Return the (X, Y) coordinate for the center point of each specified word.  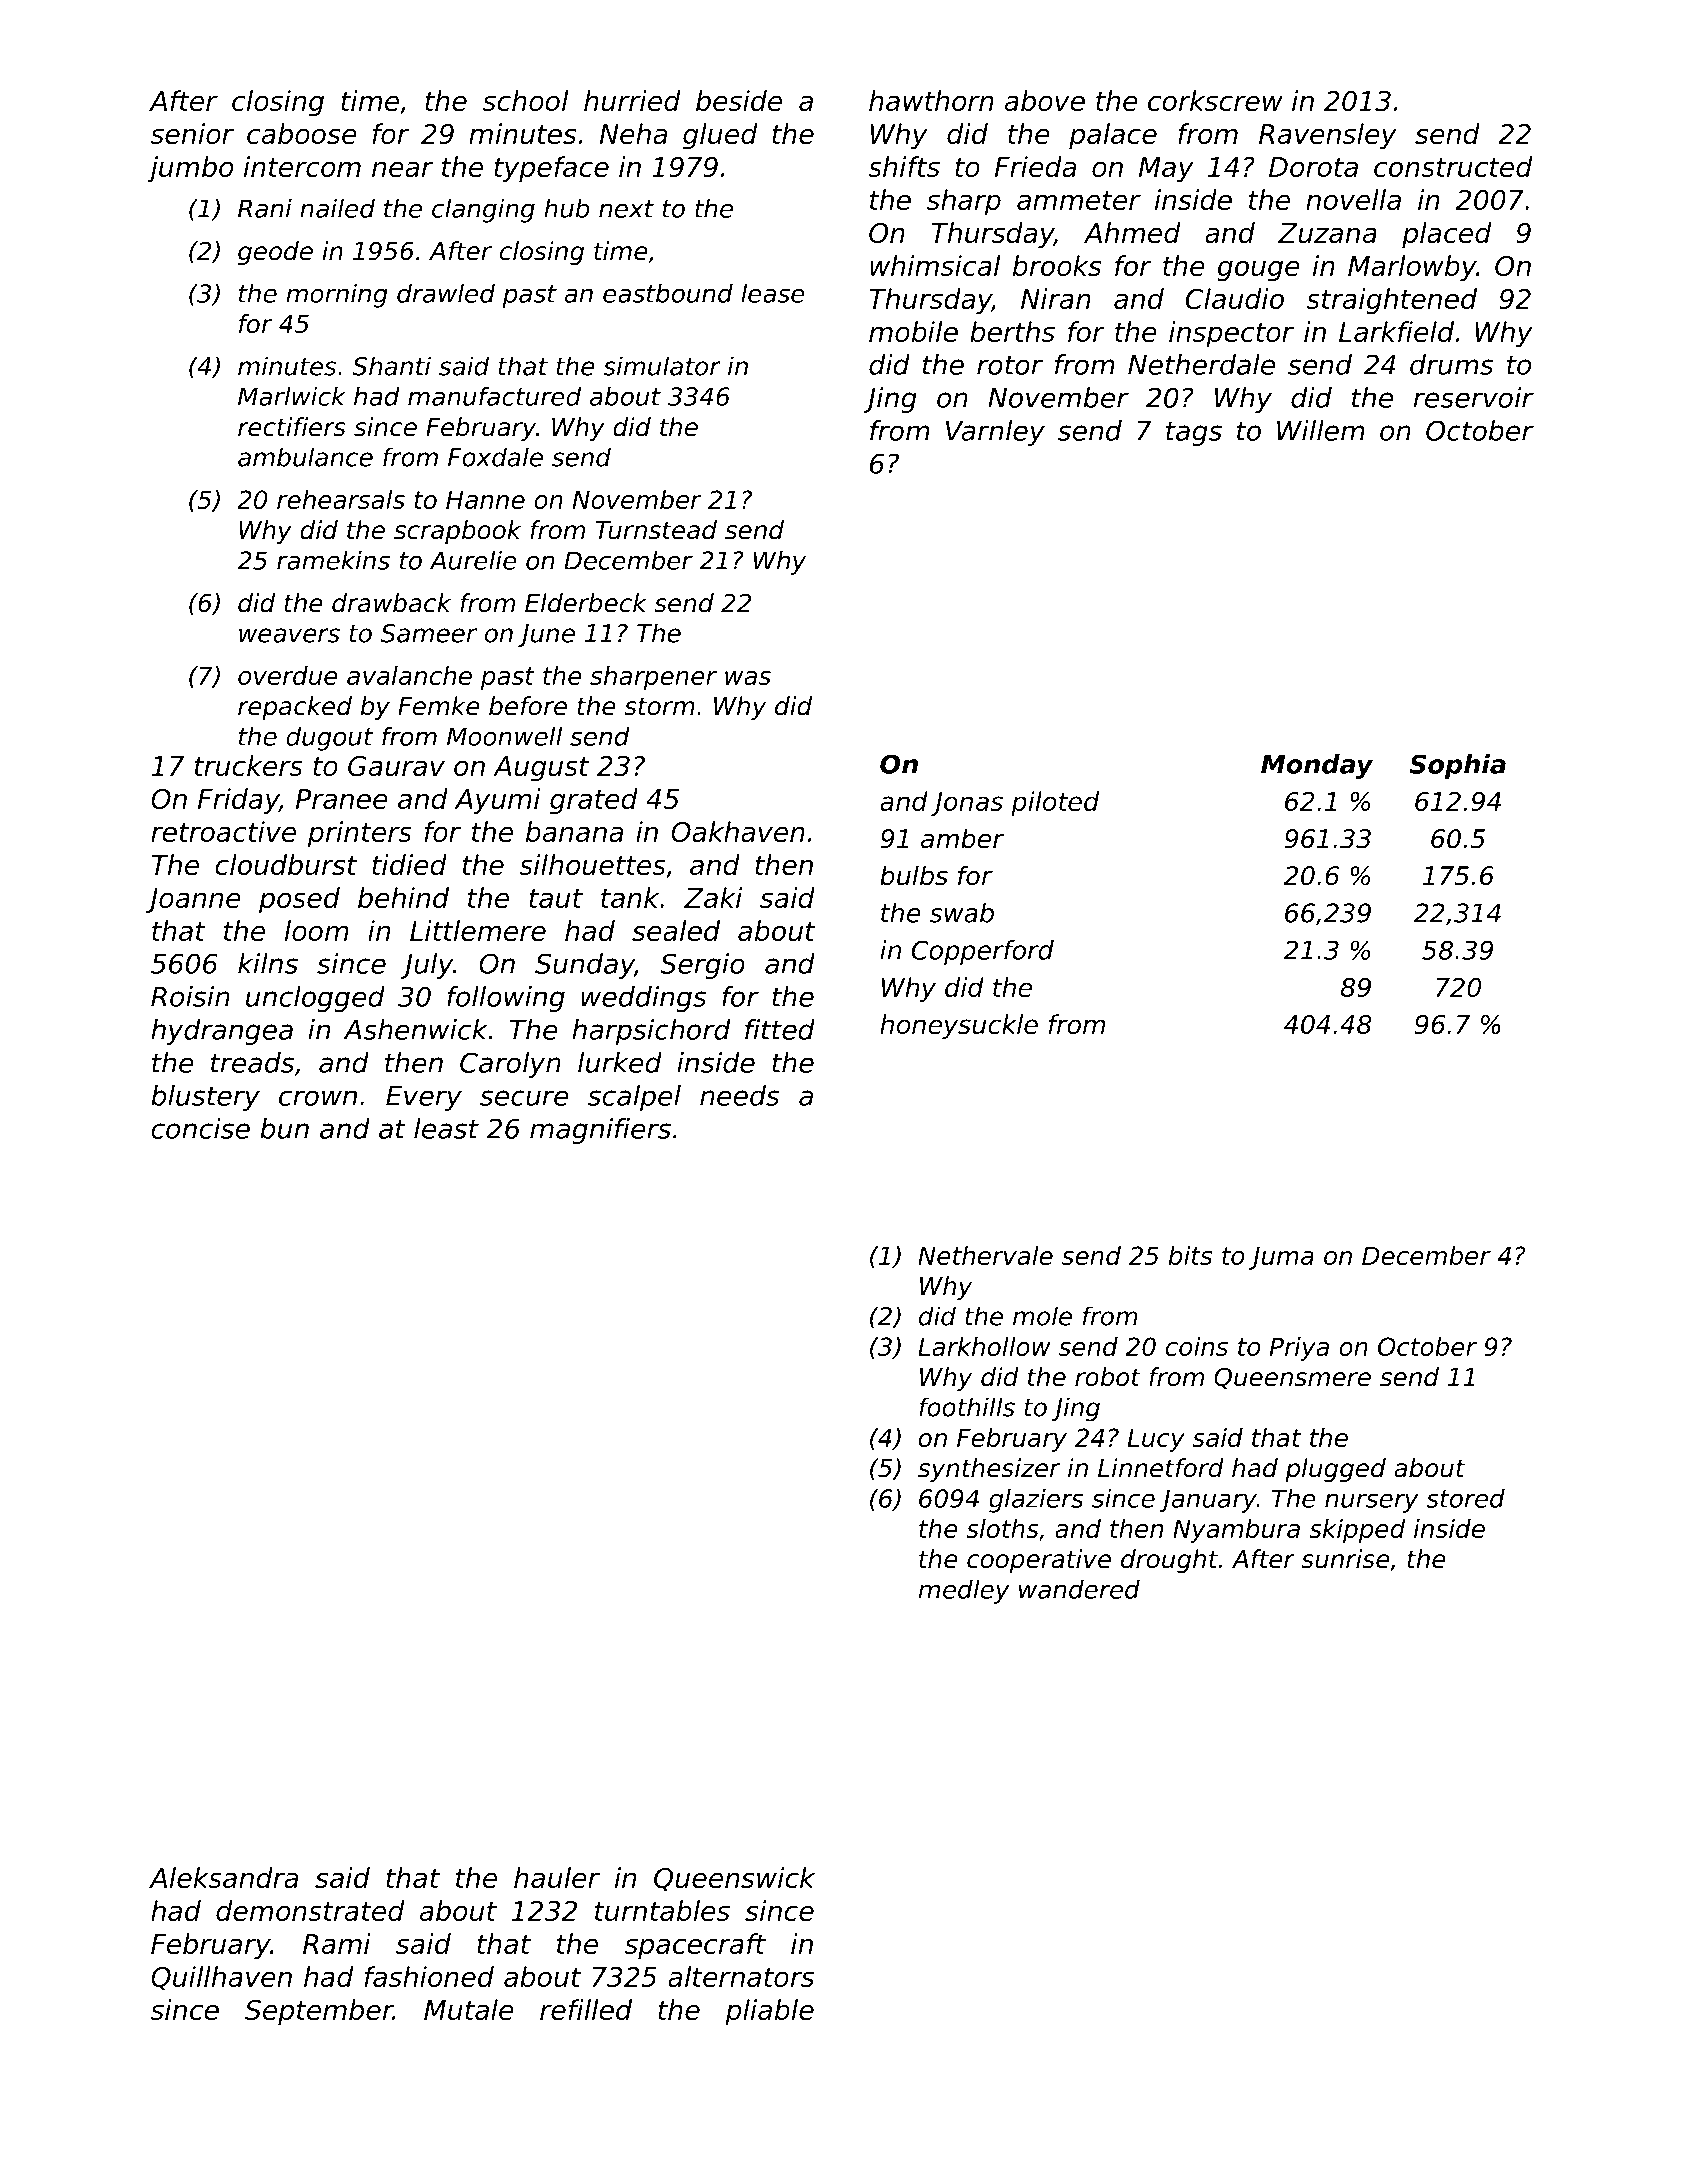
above (1045, 100)
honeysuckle (959, 1026)
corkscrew (1215, 100)
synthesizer (989, 1470)
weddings (644, 999)
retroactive (223, 831)
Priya (1299, 1349)
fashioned (429, 1976)
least (446, 1128)
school (525, 100)
